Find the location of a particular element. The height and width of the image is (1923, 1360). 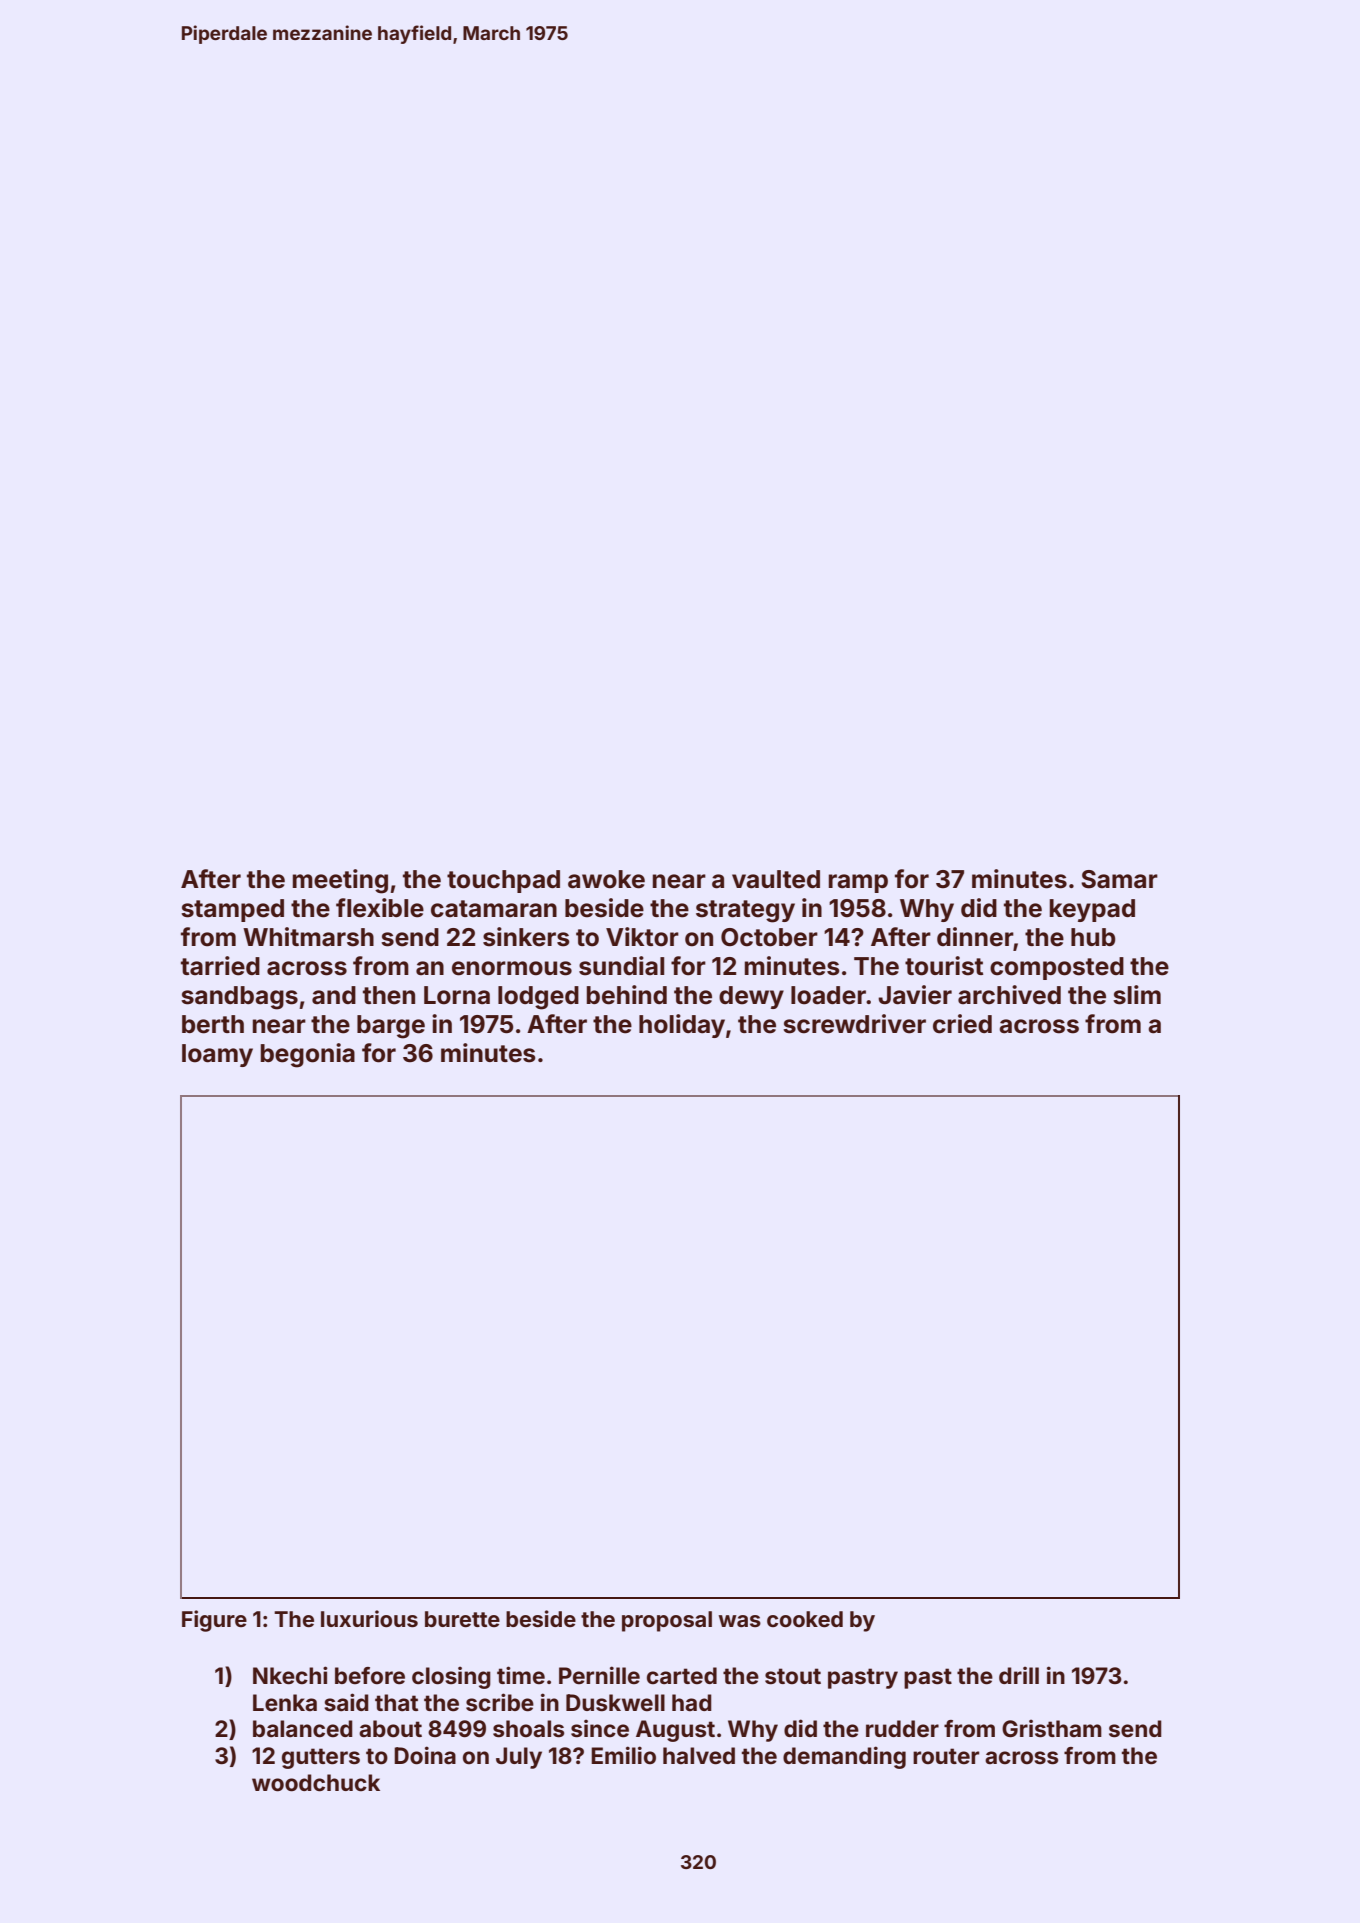

screwdriver is located at coordinates (854, 1024).
